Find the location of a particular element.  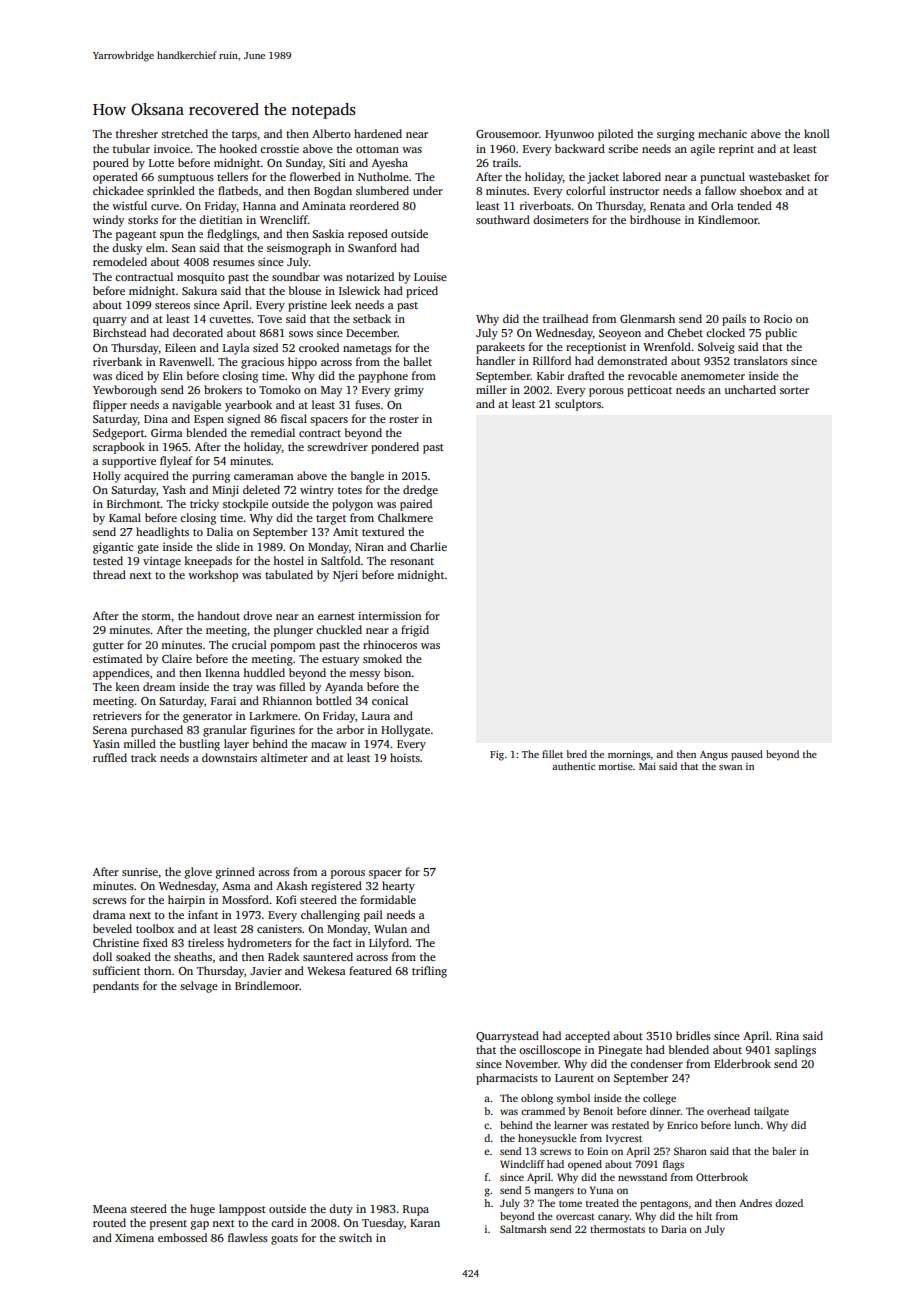

lamppost is located at coordinates (242, 1210).
